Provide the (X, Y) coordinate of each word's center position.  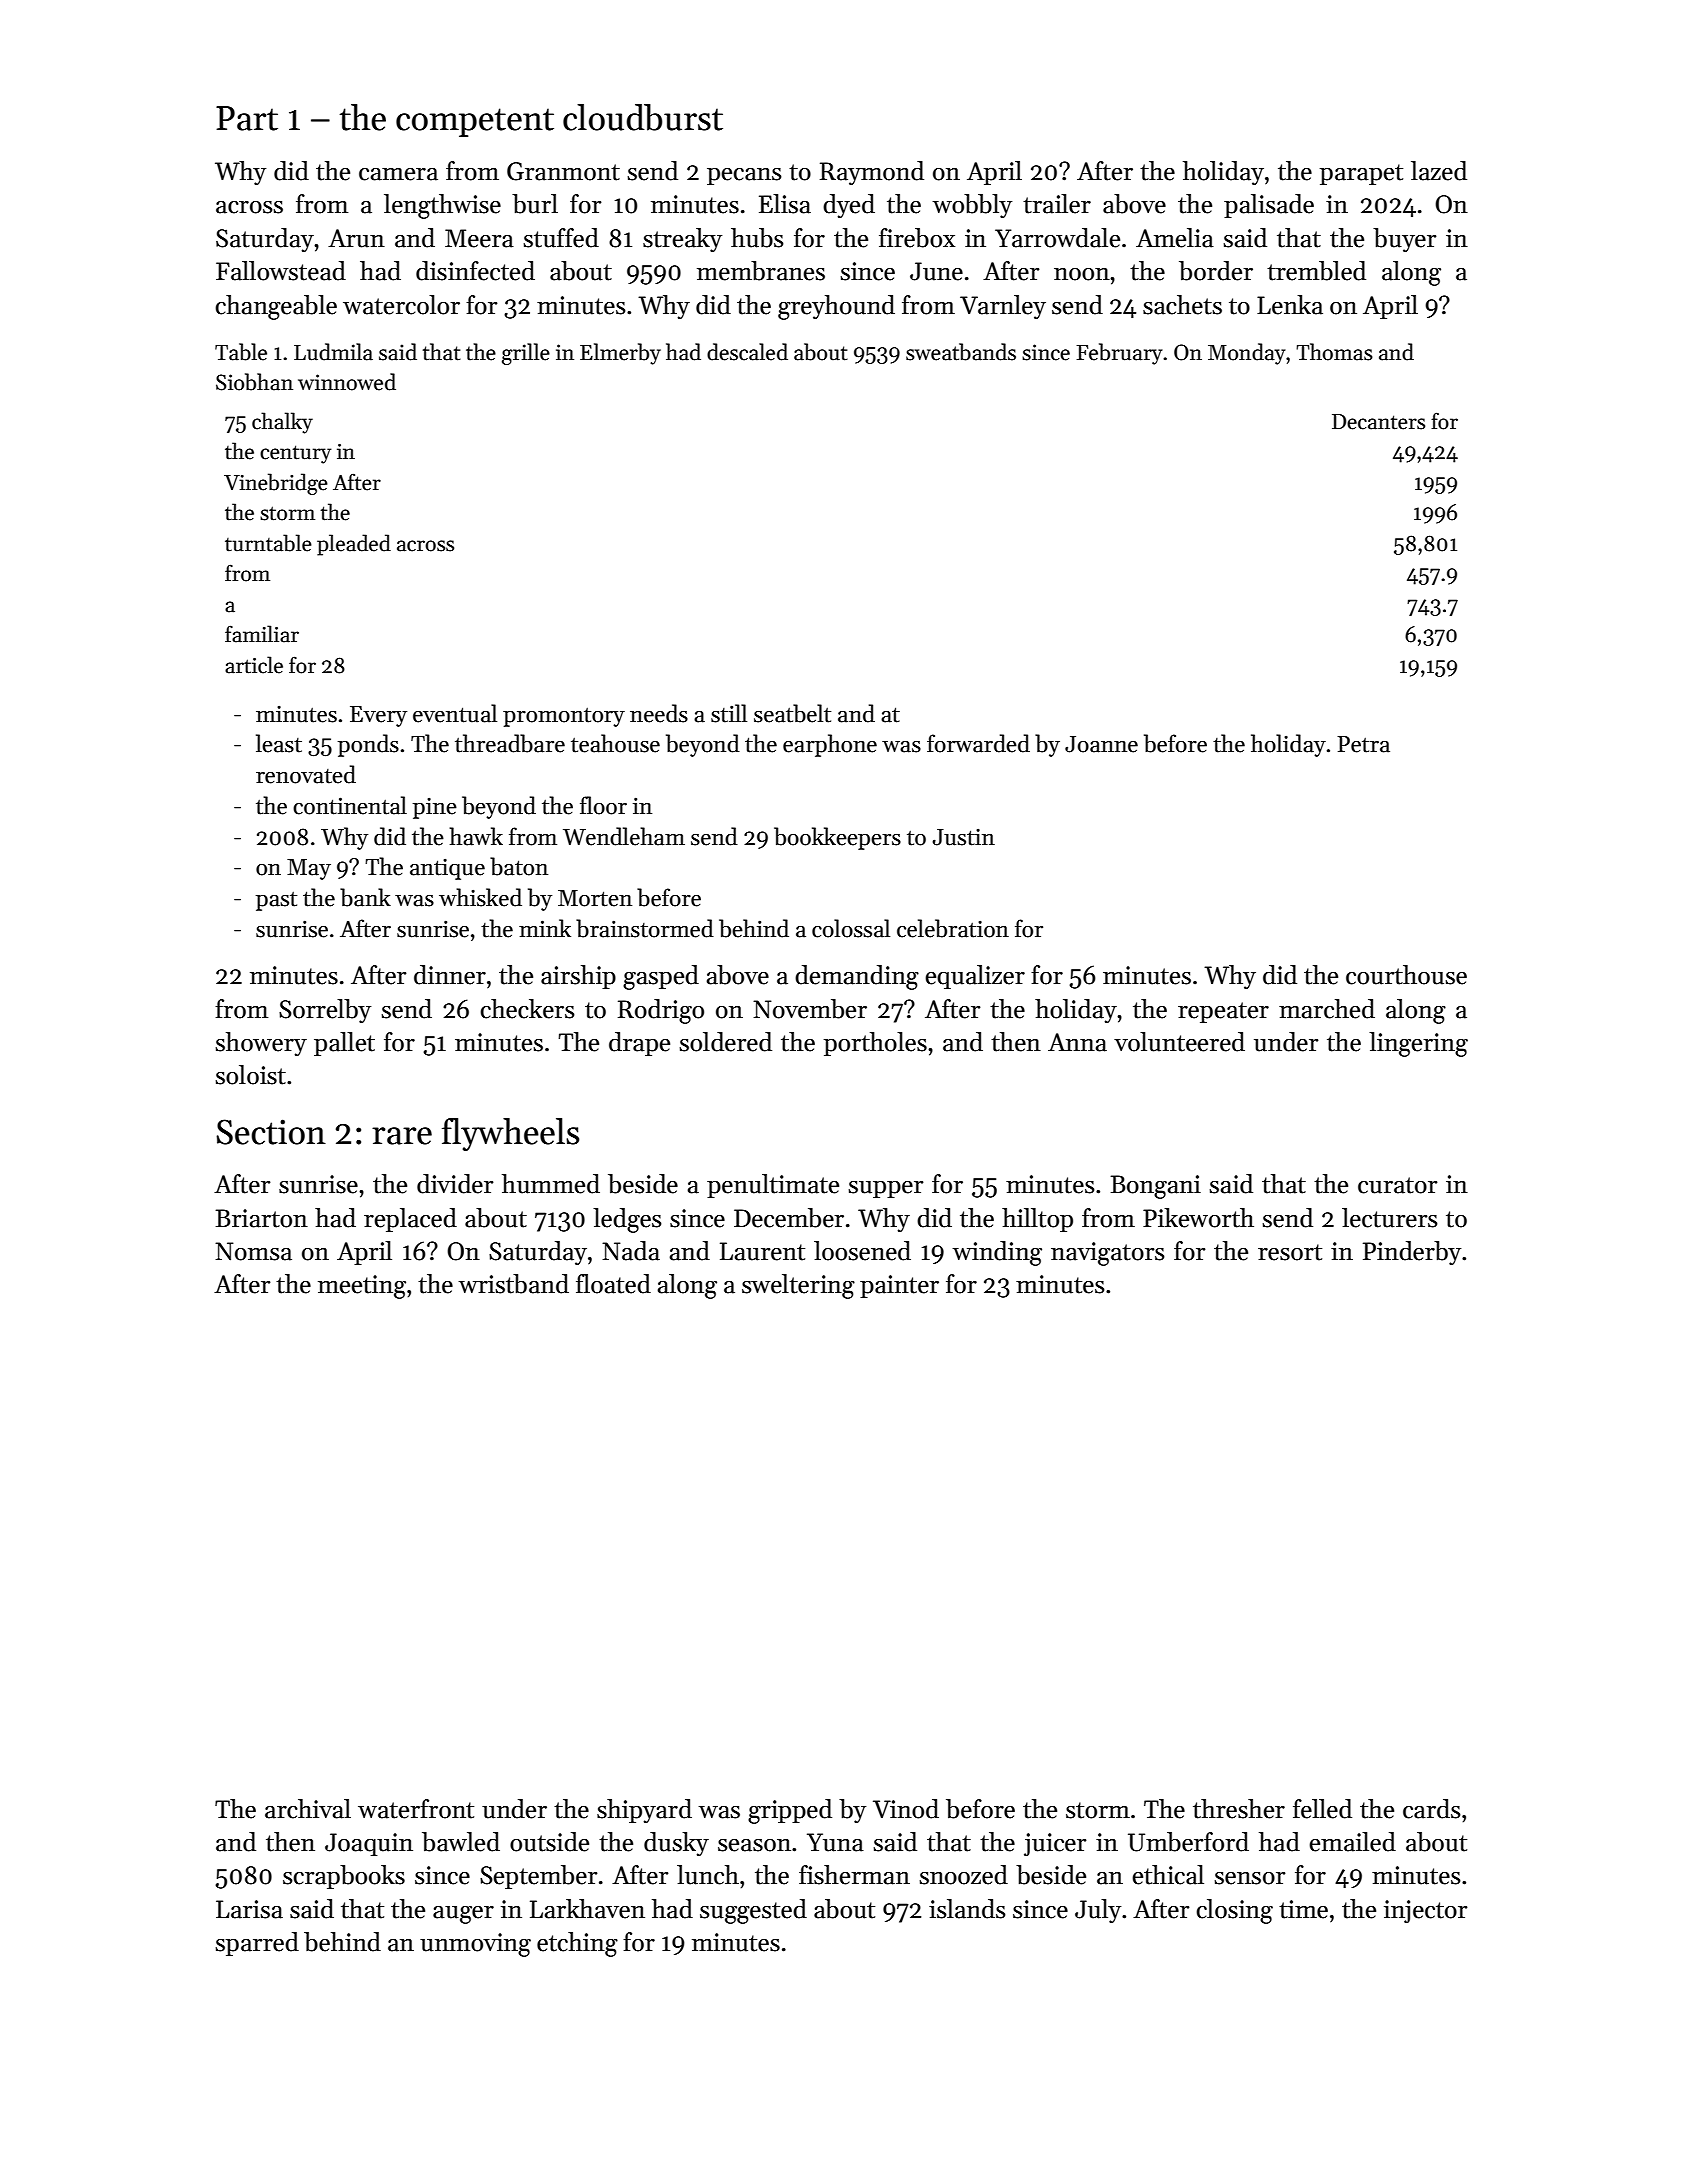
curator (1398, 1185)
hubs (757, 238)
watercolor (401, 305)
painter (899, 1286)
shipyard (644, 1811)
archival (308, 1809)
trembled (1316, 271)
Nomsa (253, 1251)
